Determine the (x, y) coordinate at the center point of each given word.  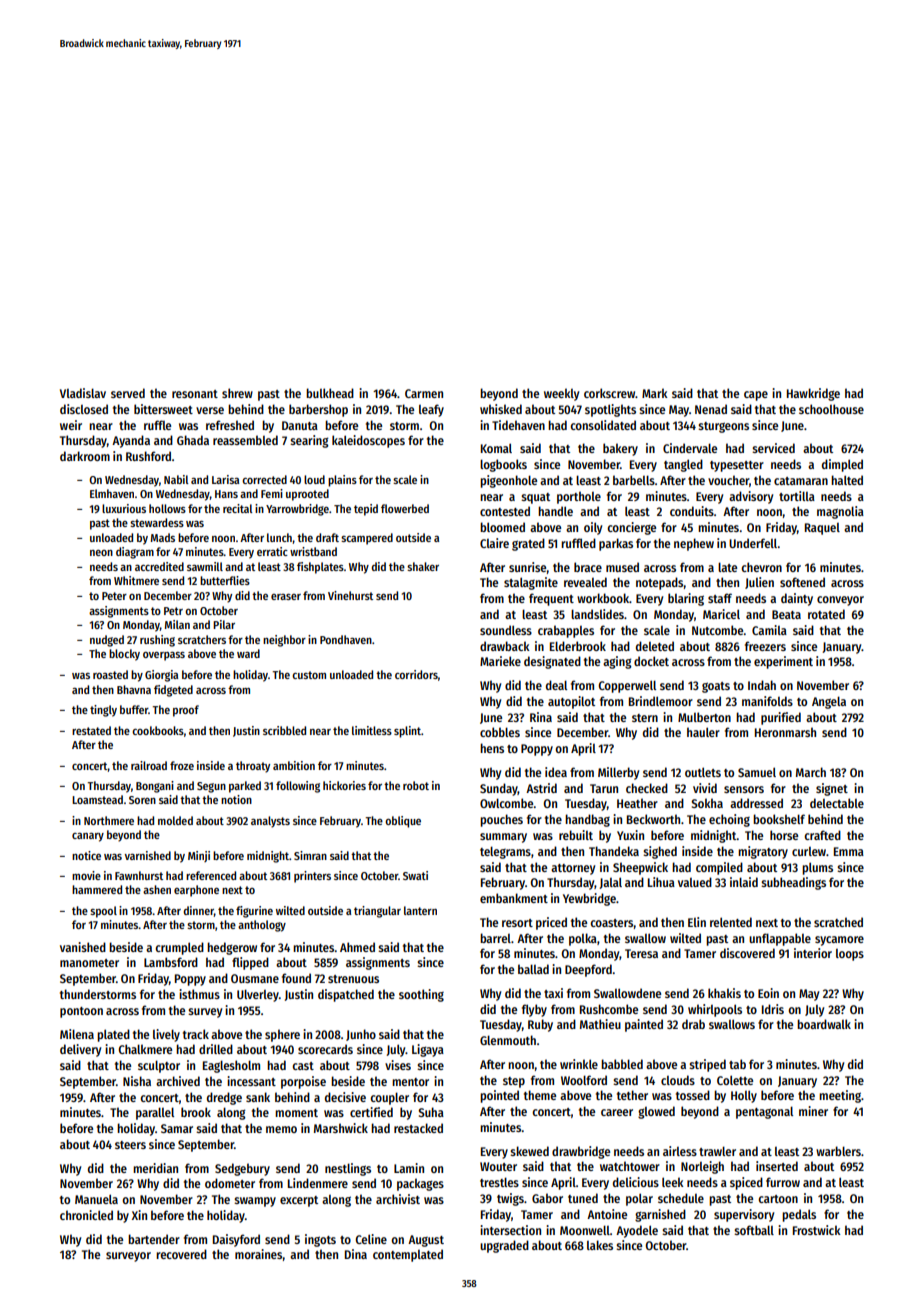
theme (540, 1095)
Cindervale (690, 448)
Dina (356, 1254)
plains (342, 481)
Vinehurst (350, 595)
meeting (840, 1096)
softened (802, 582)
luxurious (124, 508)
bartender (154, 1239)
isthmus (199, 994)
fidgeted (173, 691)
